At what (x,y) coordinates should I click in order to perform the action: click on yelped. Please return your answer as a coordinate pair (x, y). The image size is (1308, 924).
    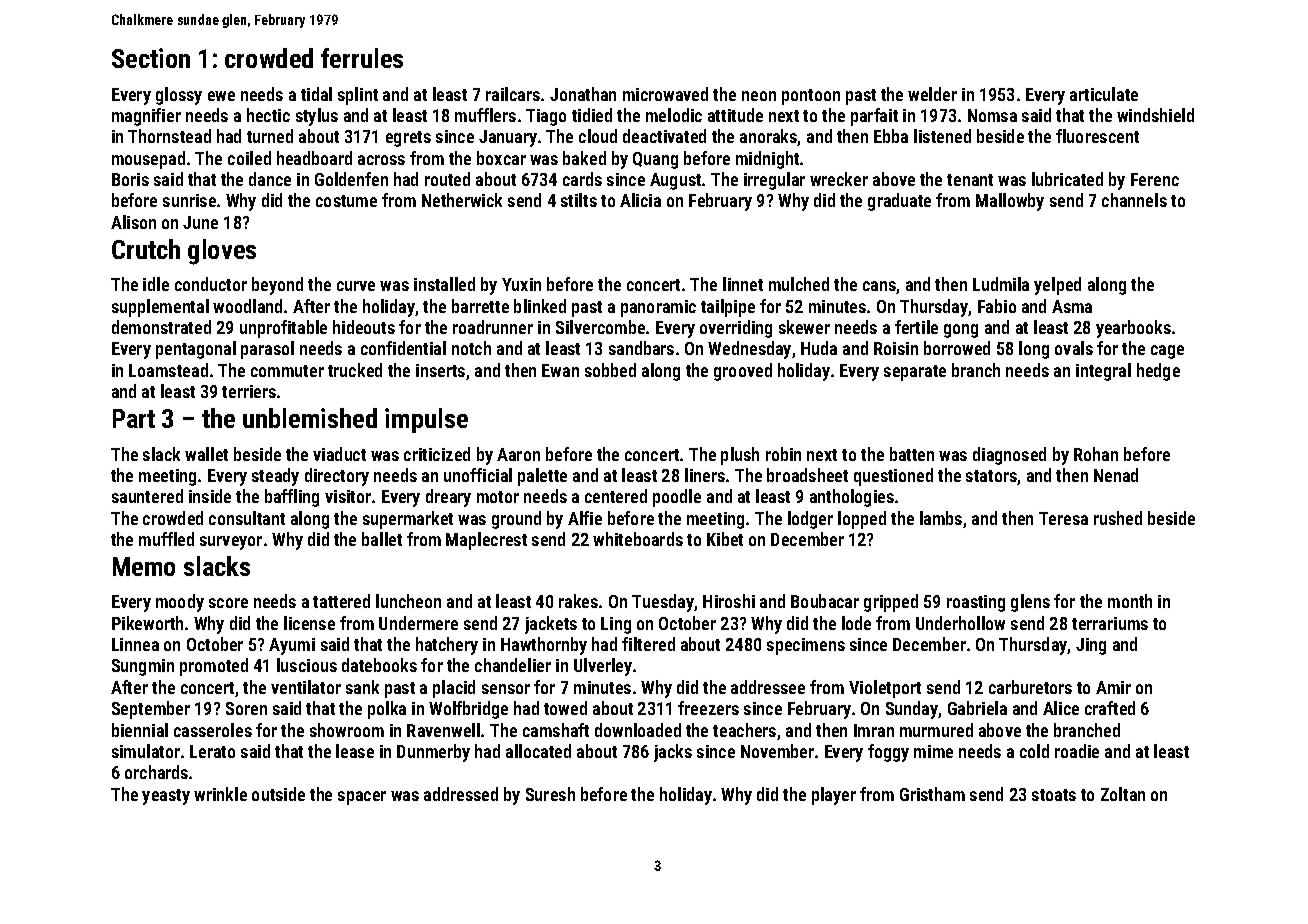
    Looking at the image, I should click on (1057, 286).
